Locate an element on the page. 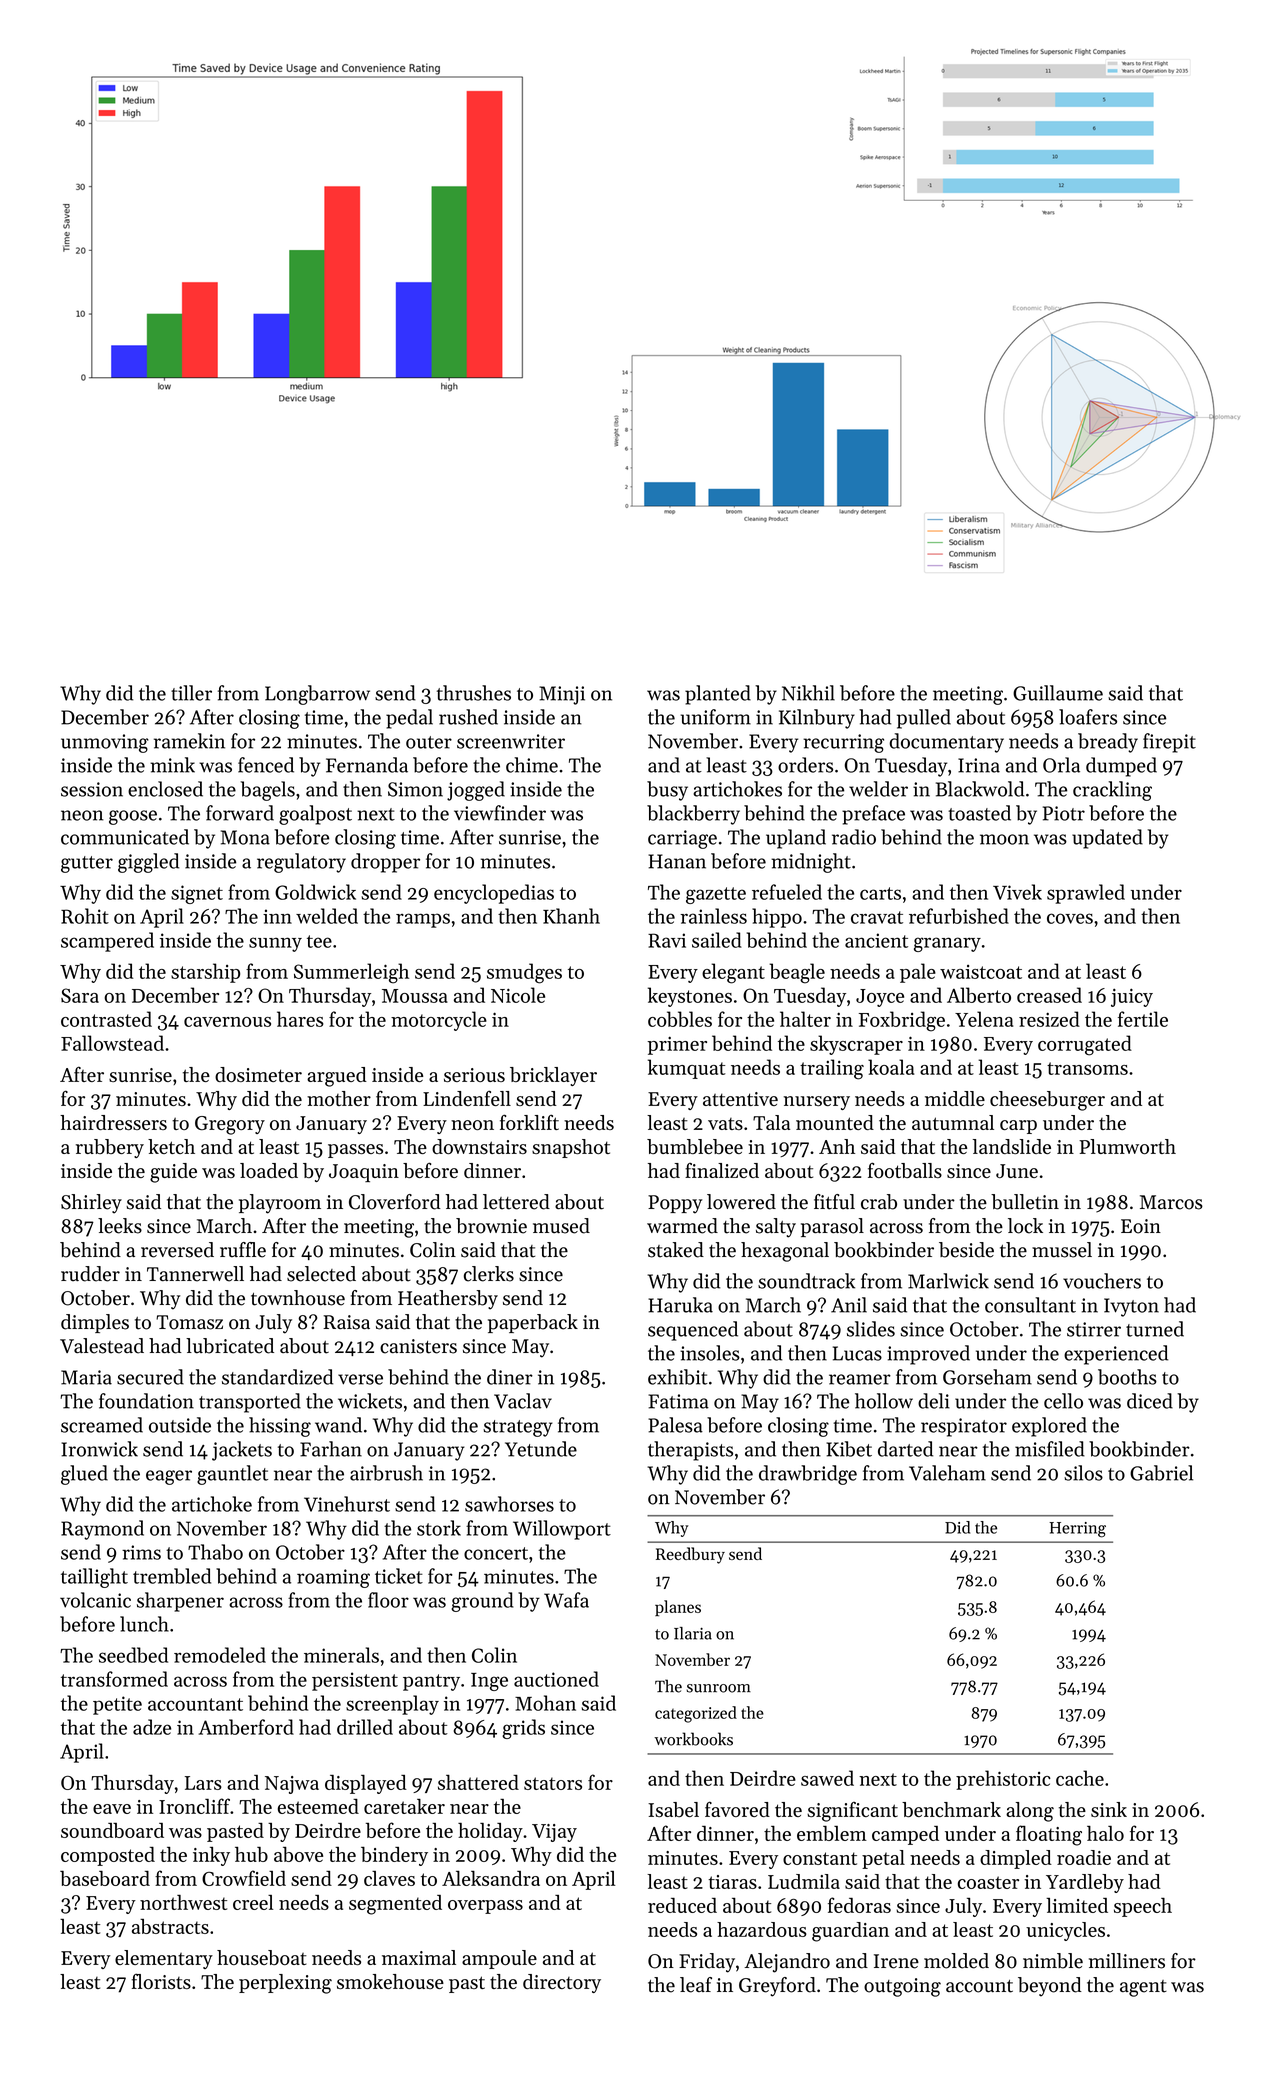 The height and width of the page is (2087, 1267). Valestead is located at coordinates (102, 1346).
